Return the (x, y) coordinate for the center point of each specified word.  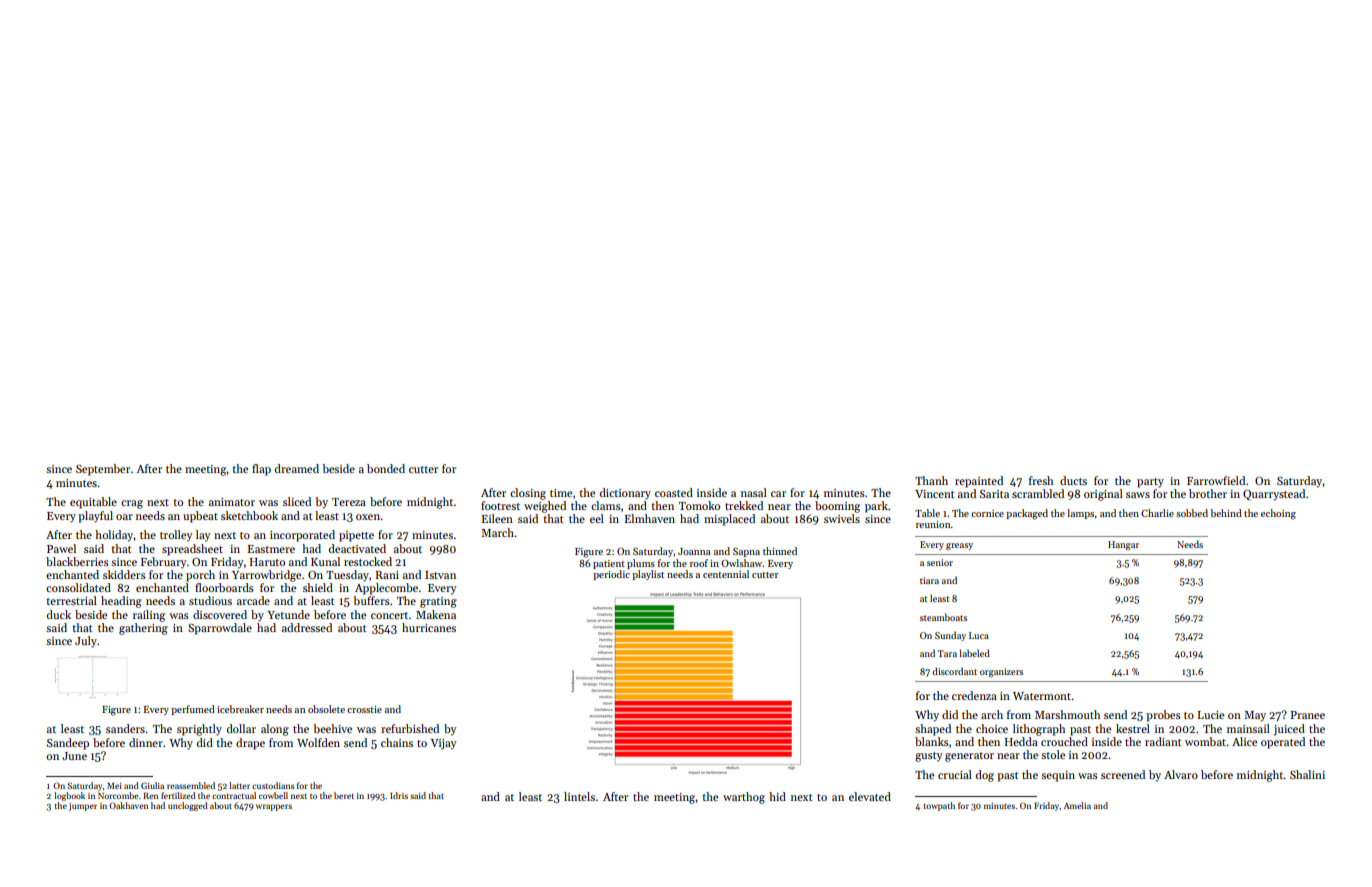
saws (1138, 495)
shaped (933, 730)
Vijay (443, 744)
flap (261, 470)
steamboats (943, 617)
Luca (979, 635)
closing (528, 494)
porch (200, 576)
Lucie (1211, 715)
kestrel (1133, 728)
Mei (114, 786)
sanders (125, 728)
